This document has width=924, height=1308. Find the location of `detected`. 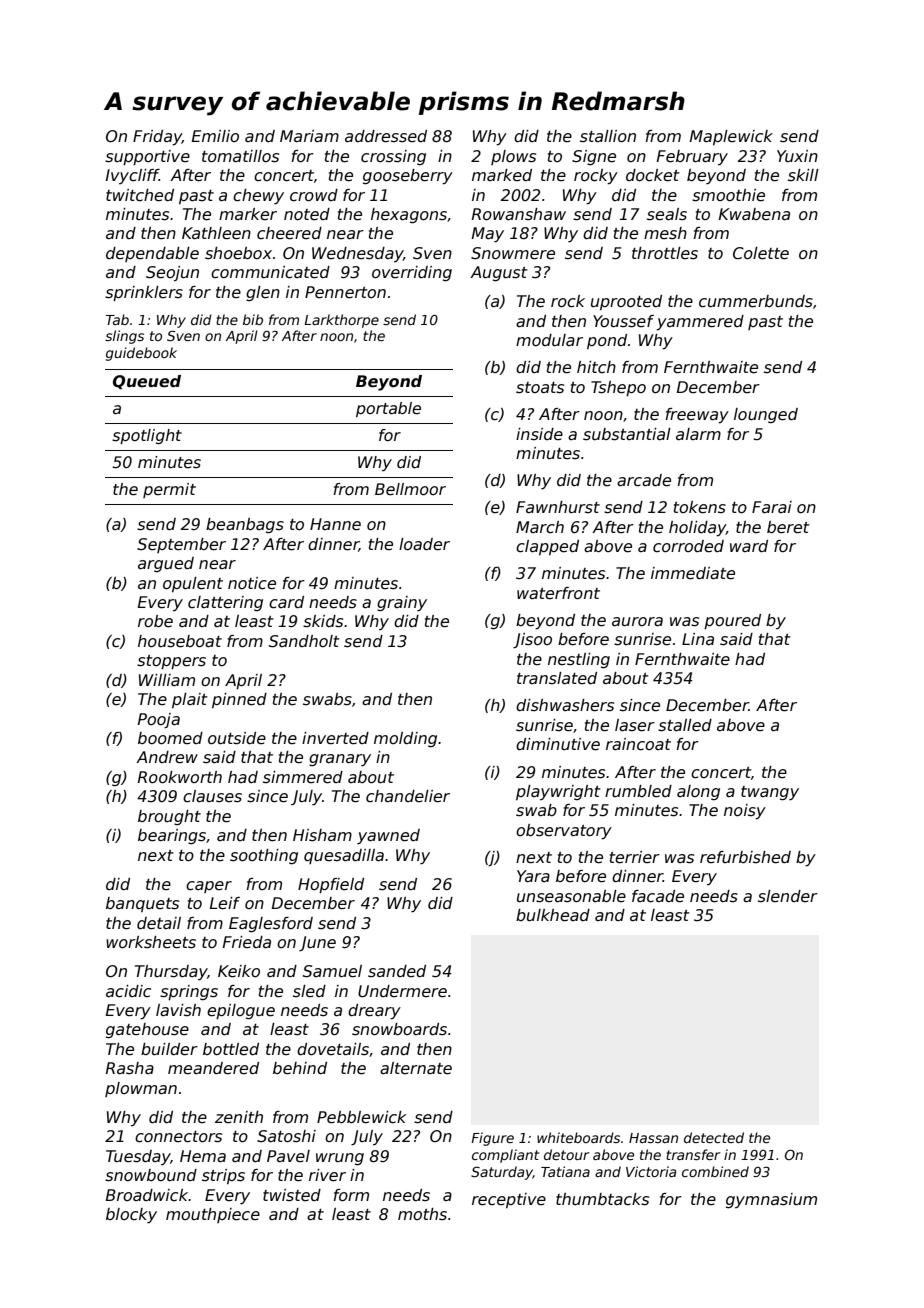

detected is located at coordinates (714, 1137).
